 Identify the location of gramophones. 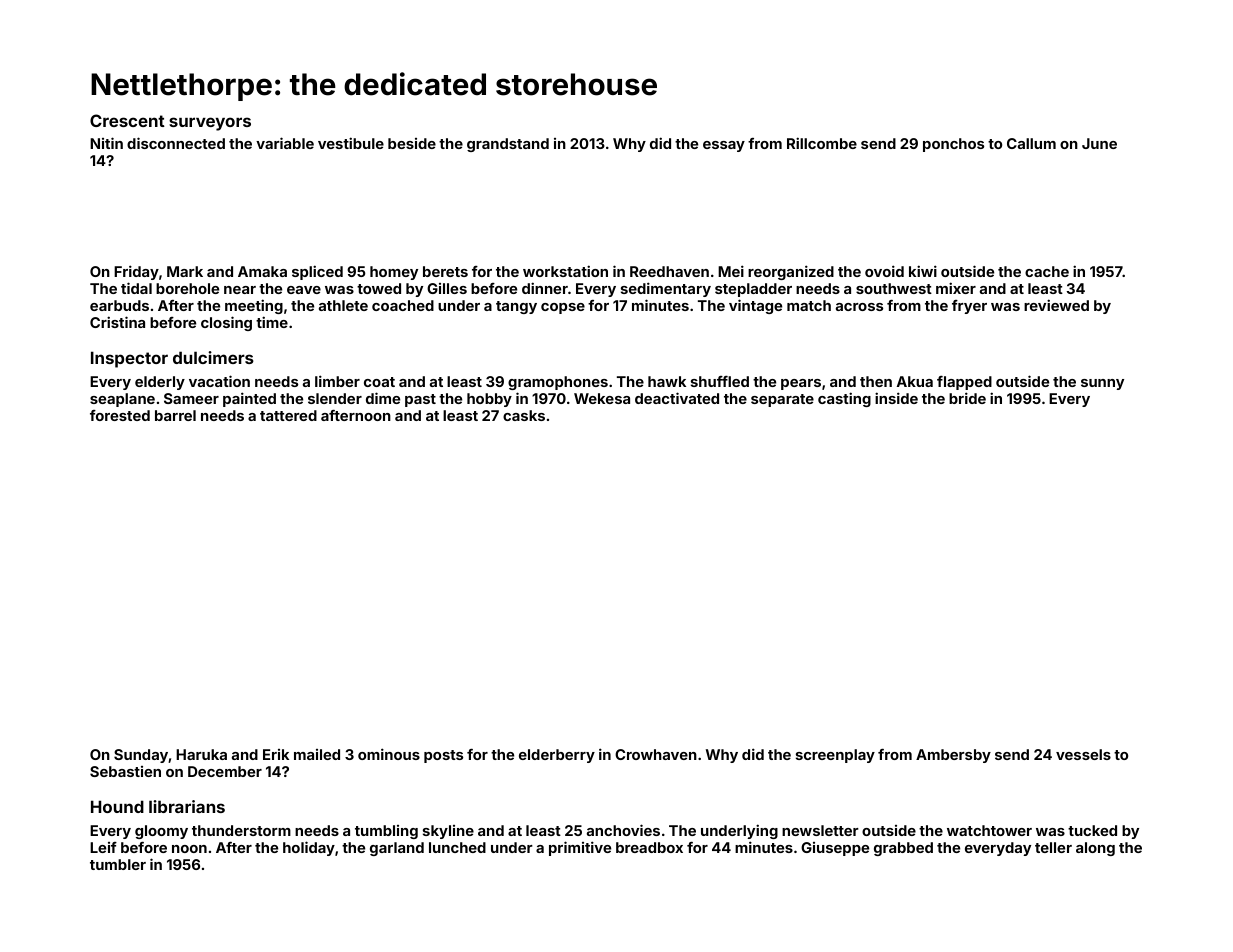
(558, 383).
